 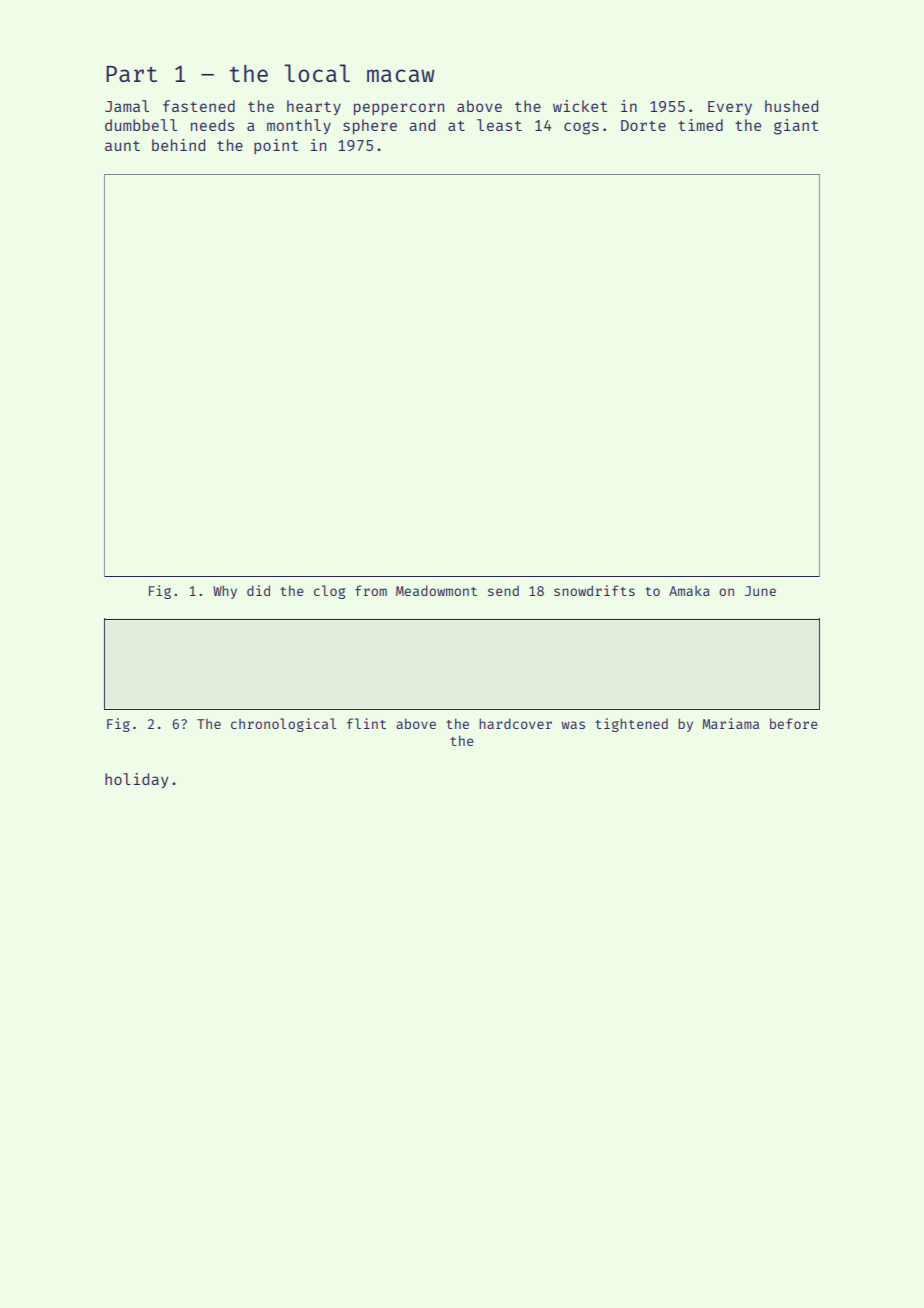 I want to click on Why, so click(x=225, y=592).
